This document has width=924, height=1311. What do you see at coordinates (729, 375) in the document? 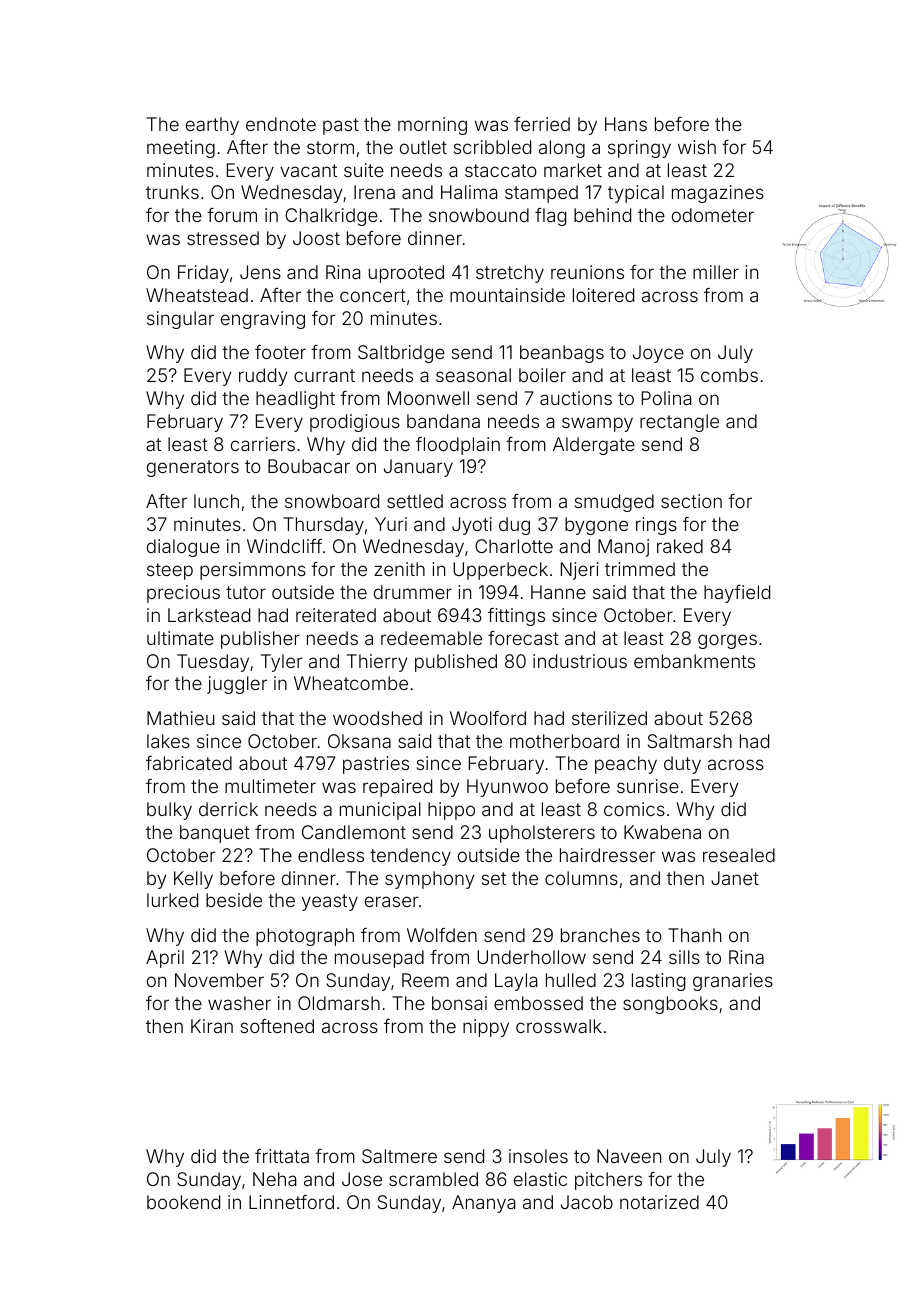
I see `combs` at bounding box center [729, 375].
